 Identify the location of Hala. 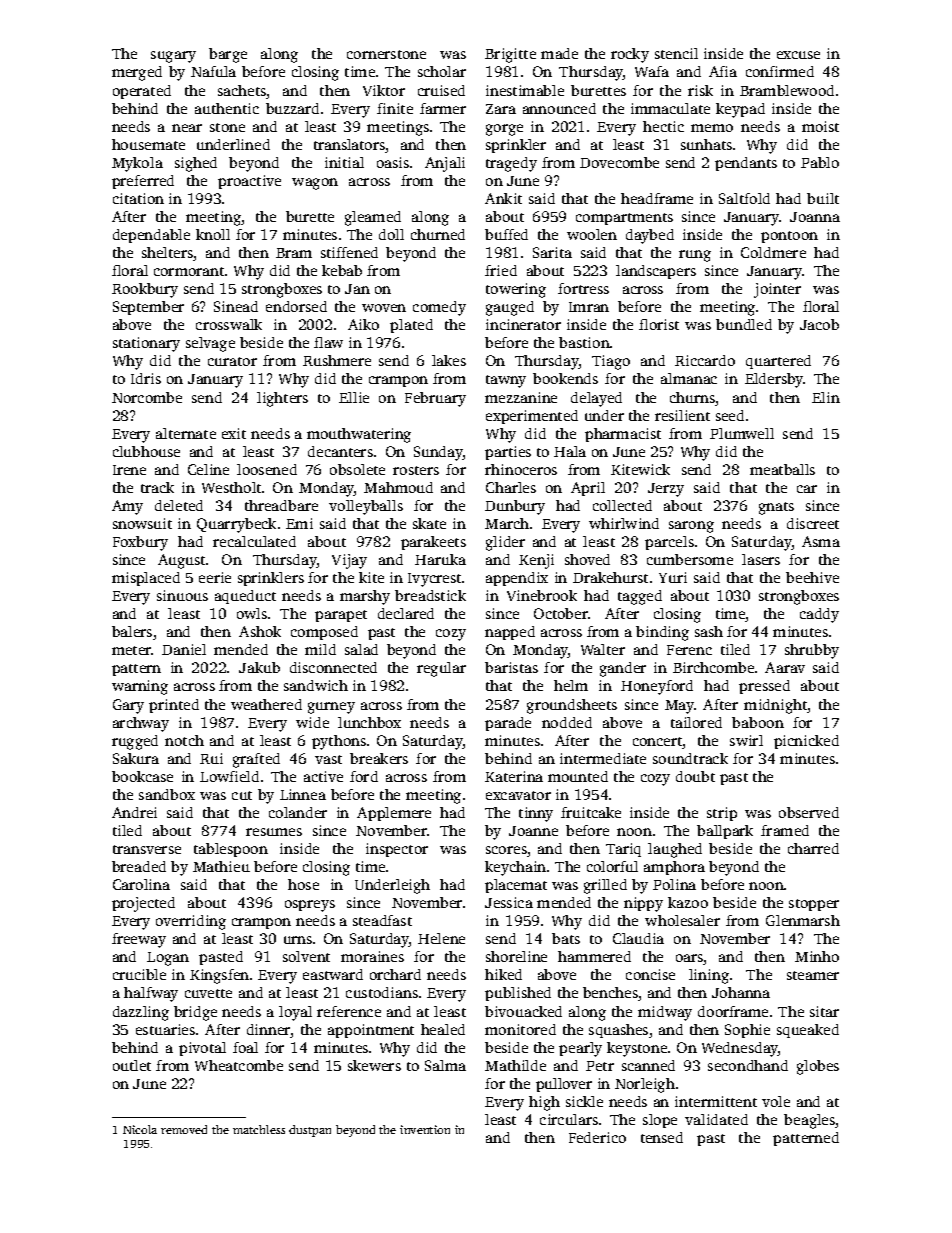
(570, 451).
